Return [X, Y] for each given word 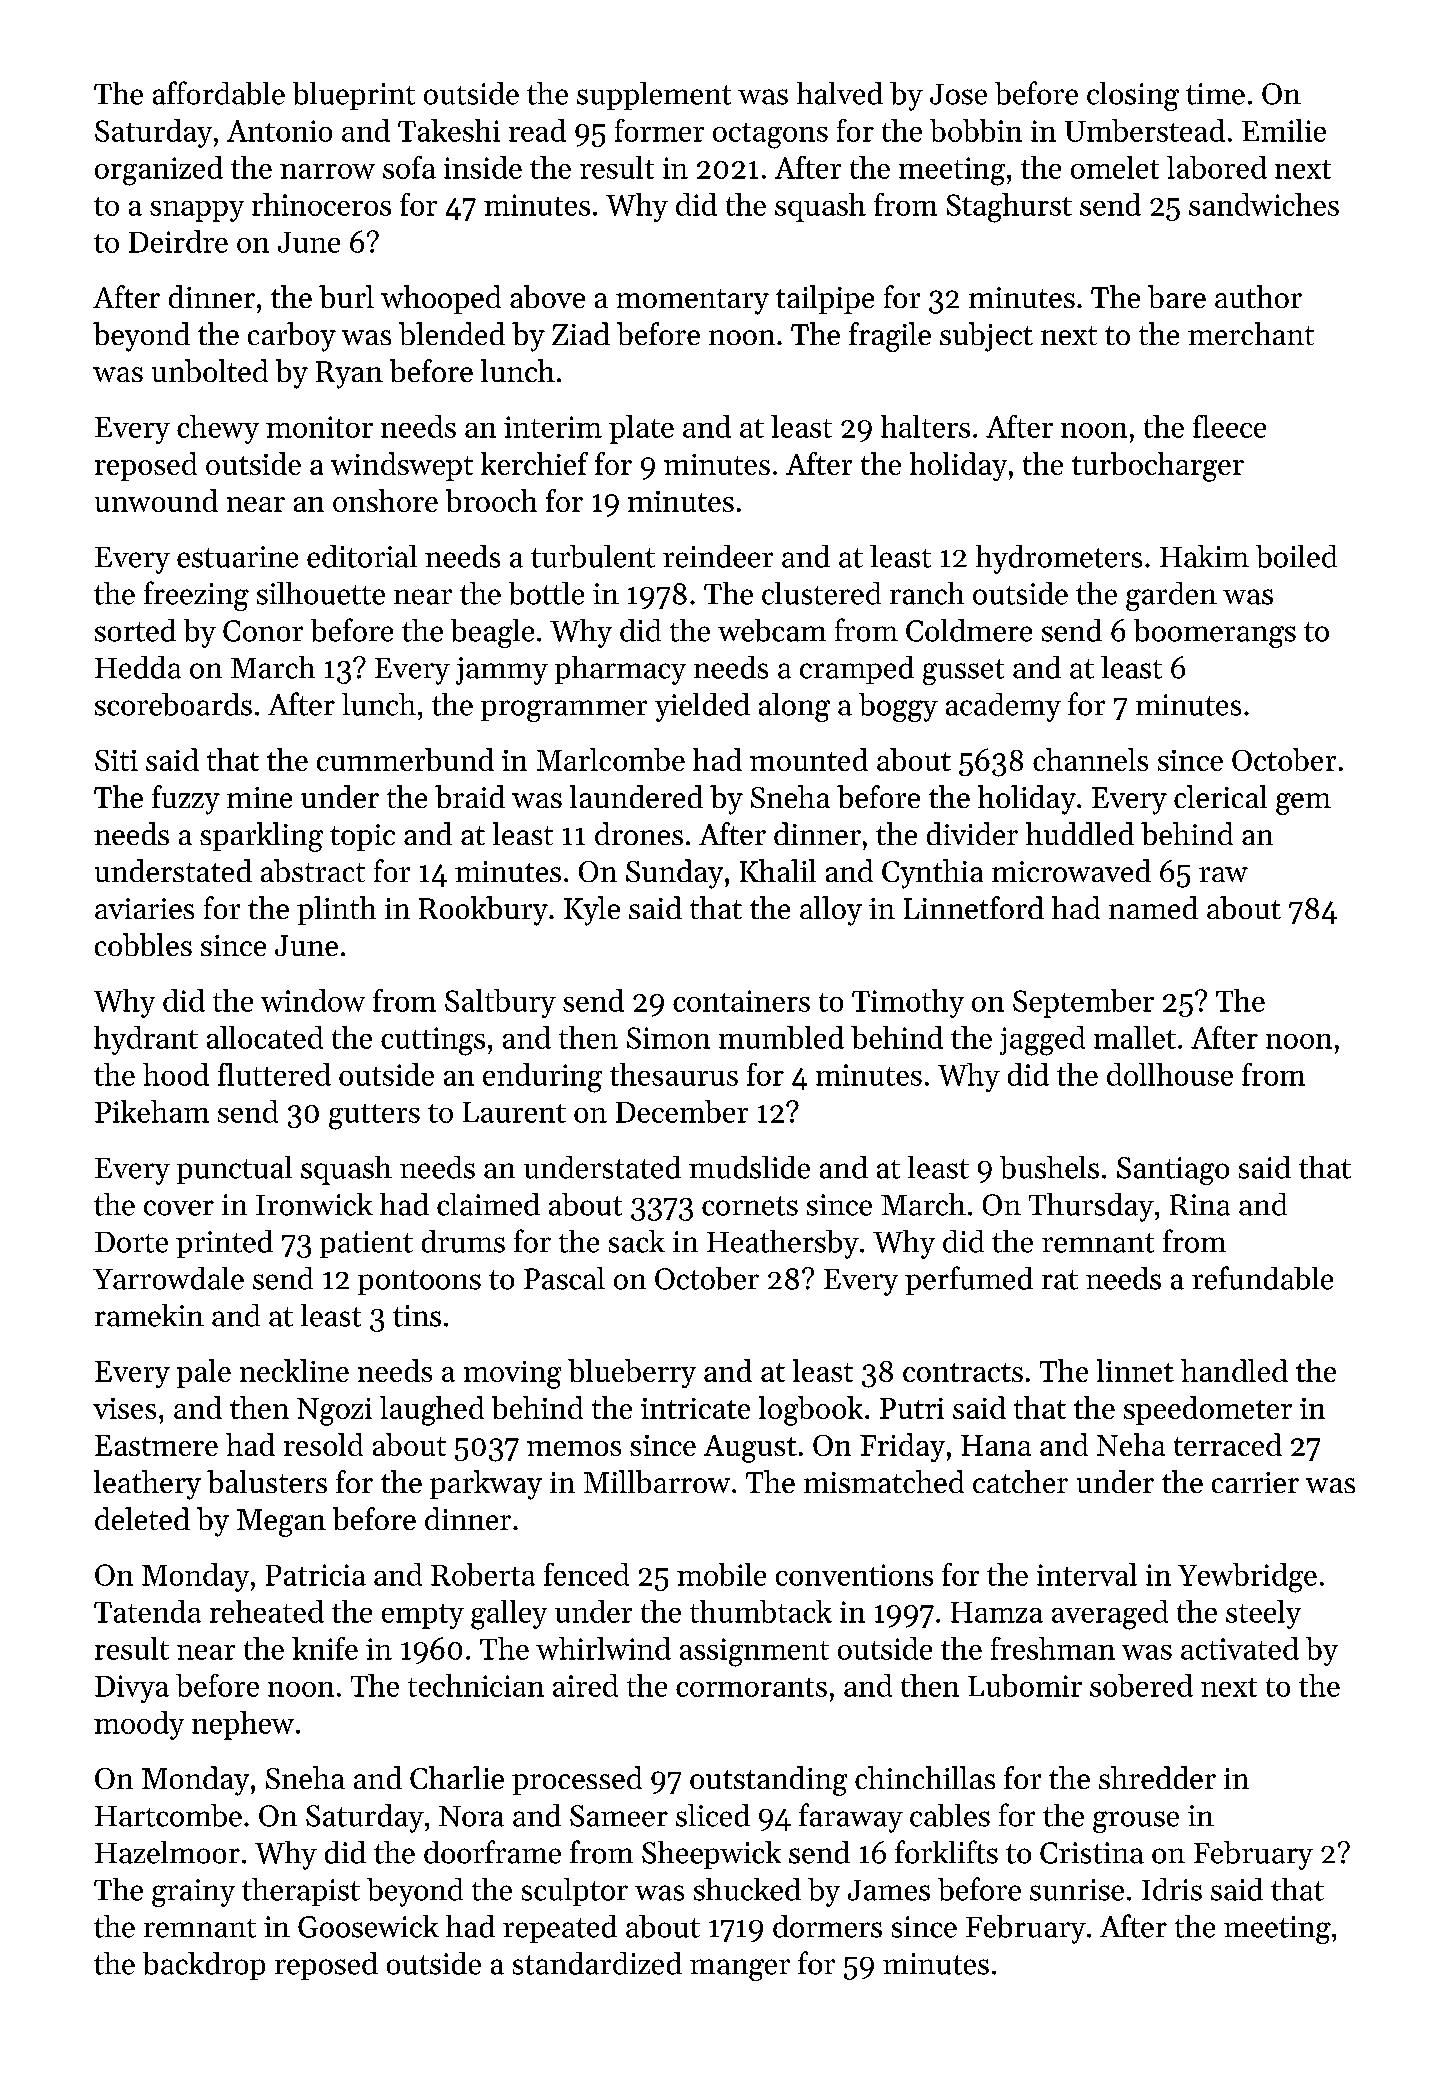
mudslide [749, 1167]
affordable [219, 93]
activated [1240, 1648]
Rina [1200, 1205]
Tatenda [147, 1611]
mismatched [884, 1481]
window [313, 1000]
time [1215, 94]
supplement [654, 96]
